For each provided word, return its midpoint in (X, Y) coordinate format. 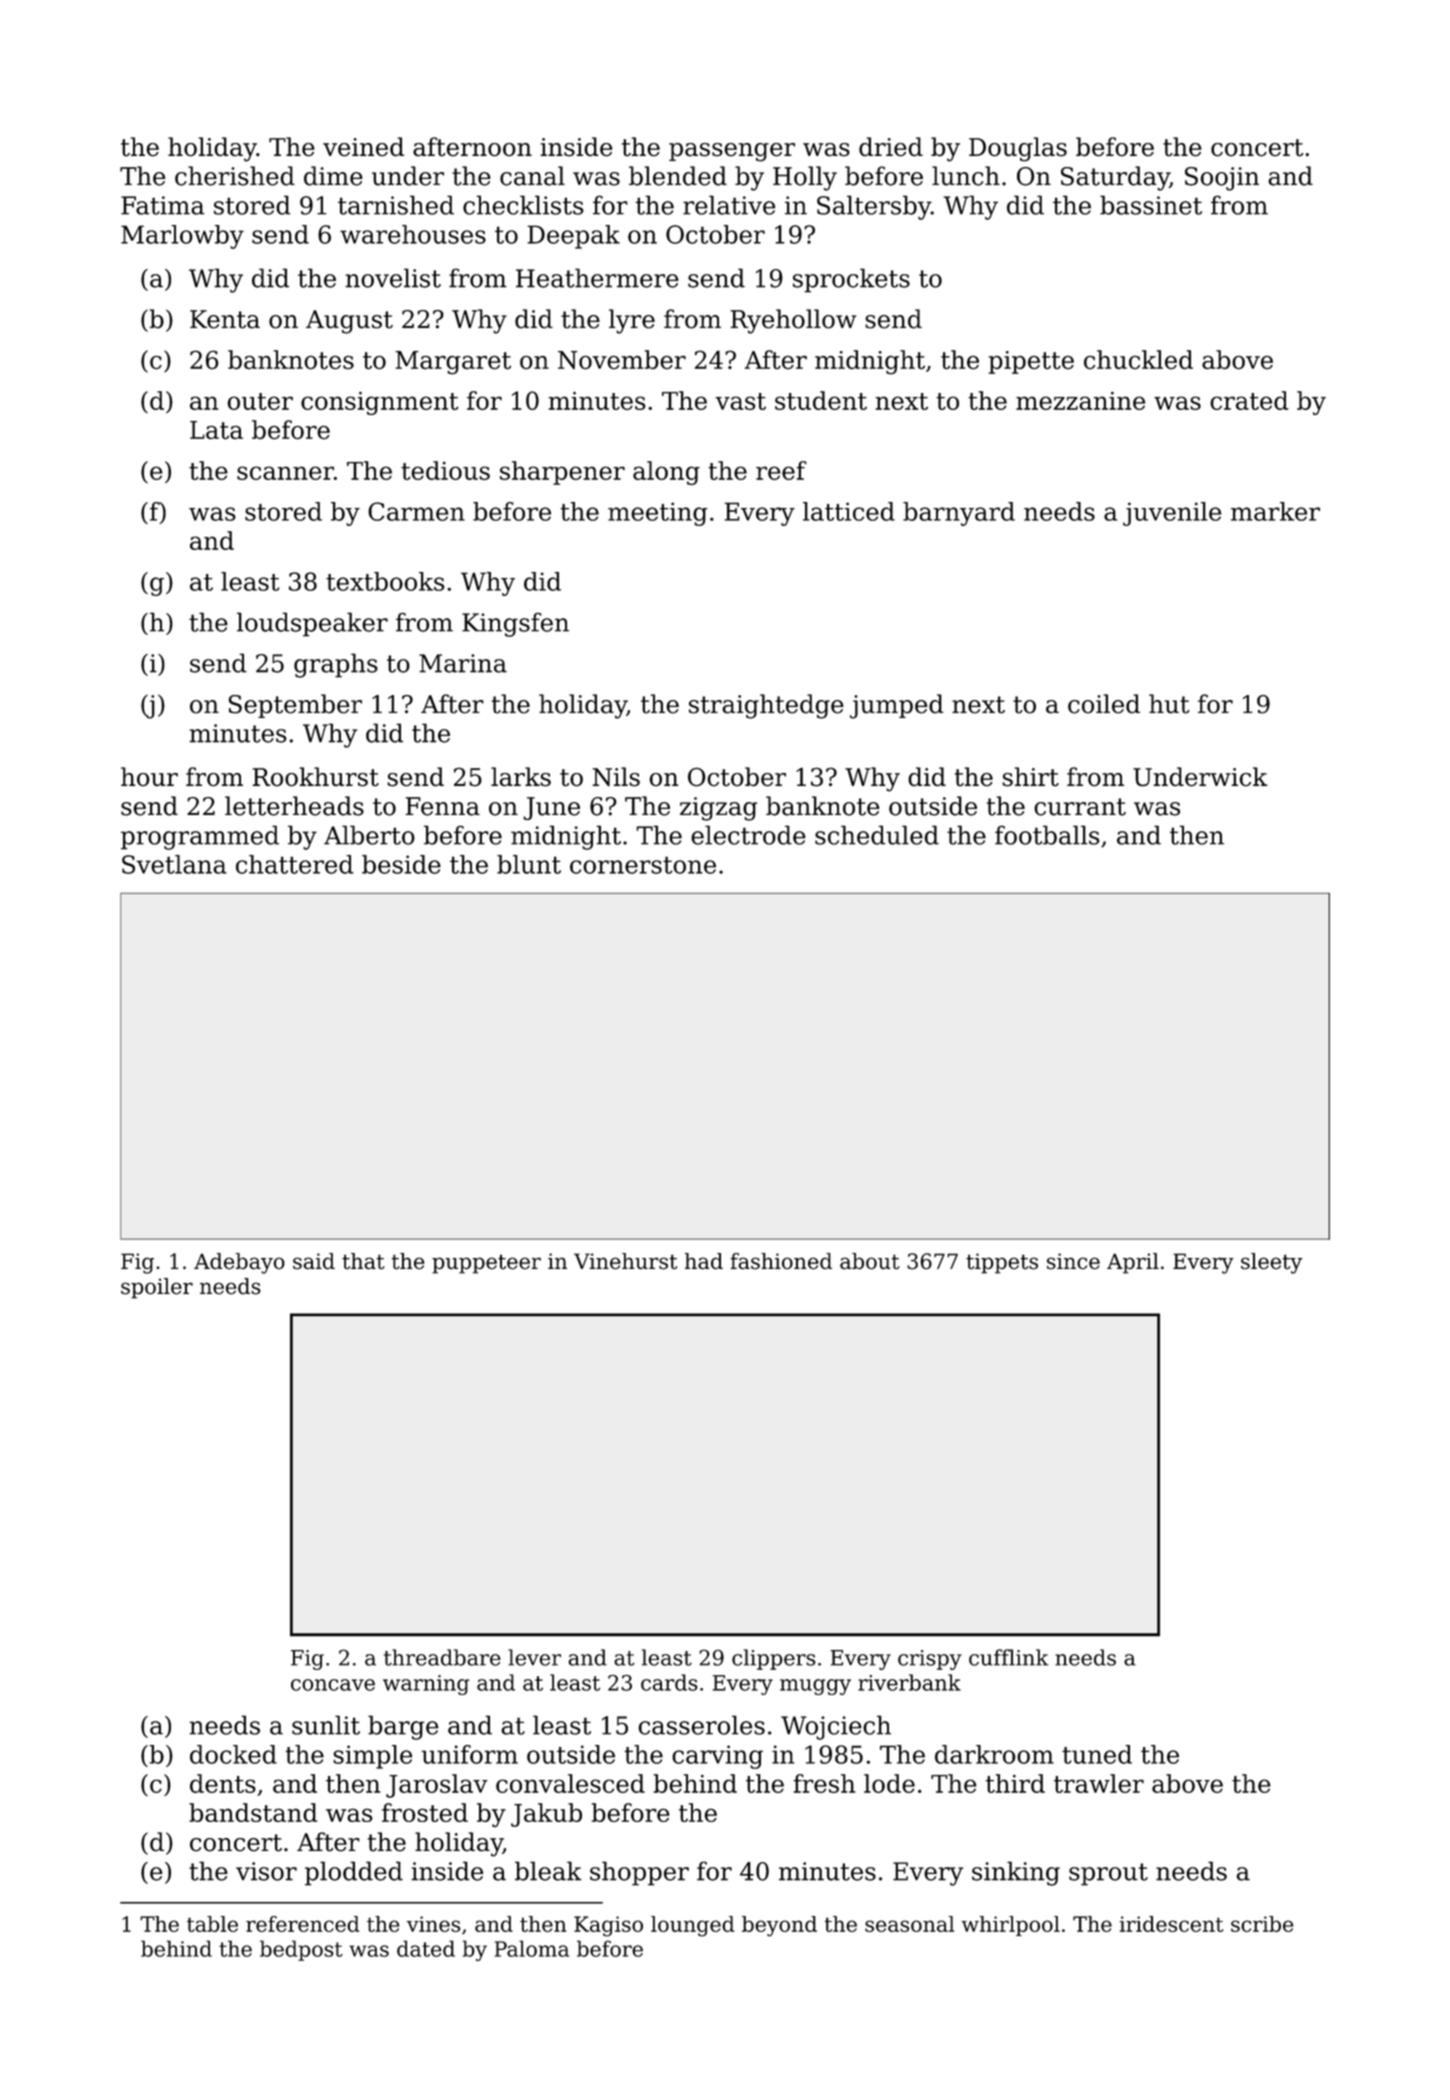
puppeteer (486, 1264)
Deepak (573, 237)
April (1133, 1263)
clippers (773, 1659)
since (1073, 1261)
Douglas (1018, 149)
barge (403, 1727)
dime (333, 176)
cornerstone (643, 865)
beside (401, 864)
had (704, 1261)
